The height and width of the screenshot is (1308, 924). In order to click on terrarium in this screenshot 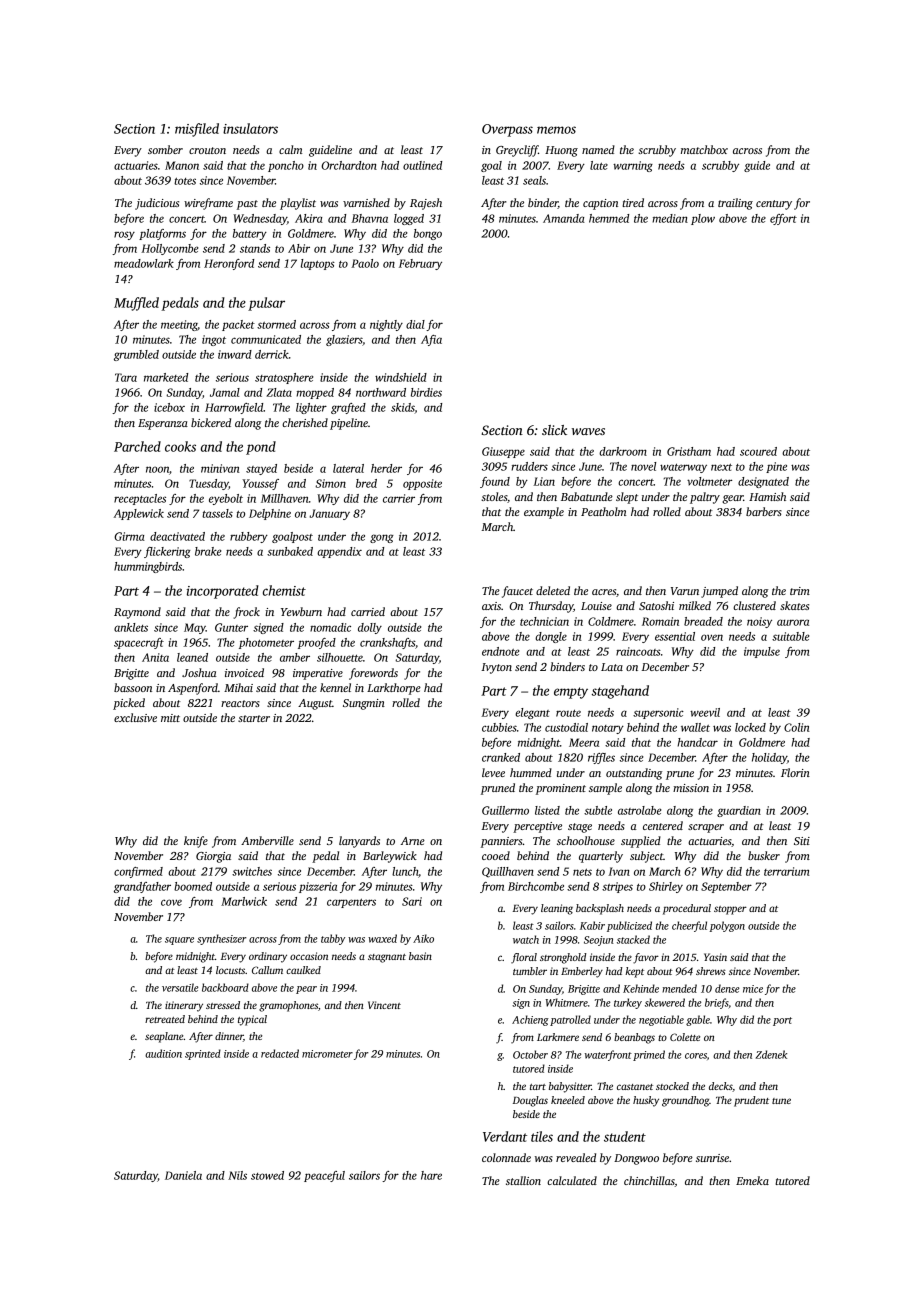, I will do `click(787, 871)`.
